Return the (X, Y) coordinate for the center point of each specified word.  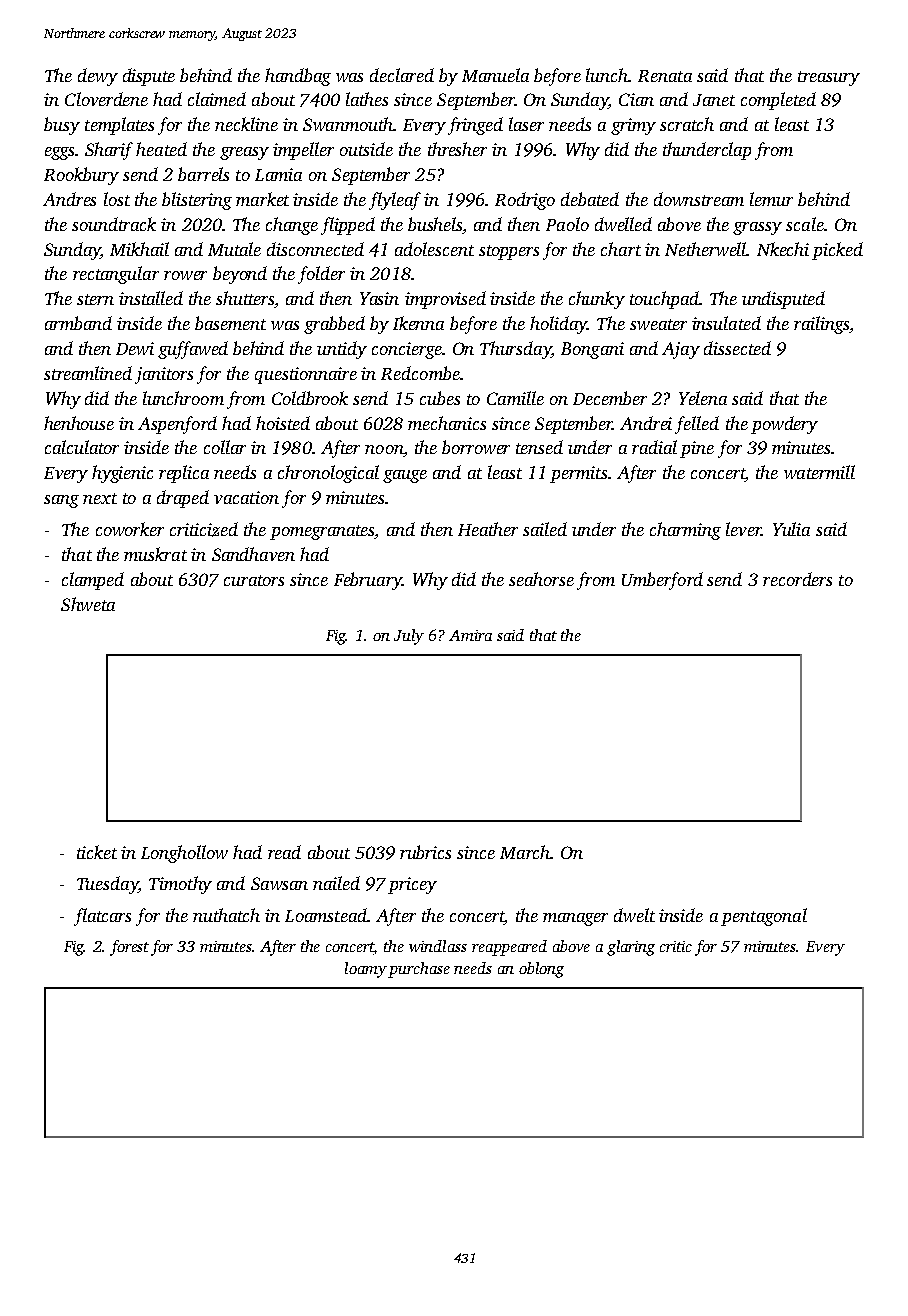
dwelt (634, 915)
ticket (97, 852)
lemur (771, 199)
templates (119, 126)
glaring (631, 948)
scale (805, 224)
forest (129, 948)
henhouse (79, 423)
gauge (405, 476)
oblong (541, 970)
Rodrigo (525, 201)
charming (685, 531)
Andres (69, 199)
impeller (303, 151)
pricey (412, 885)
